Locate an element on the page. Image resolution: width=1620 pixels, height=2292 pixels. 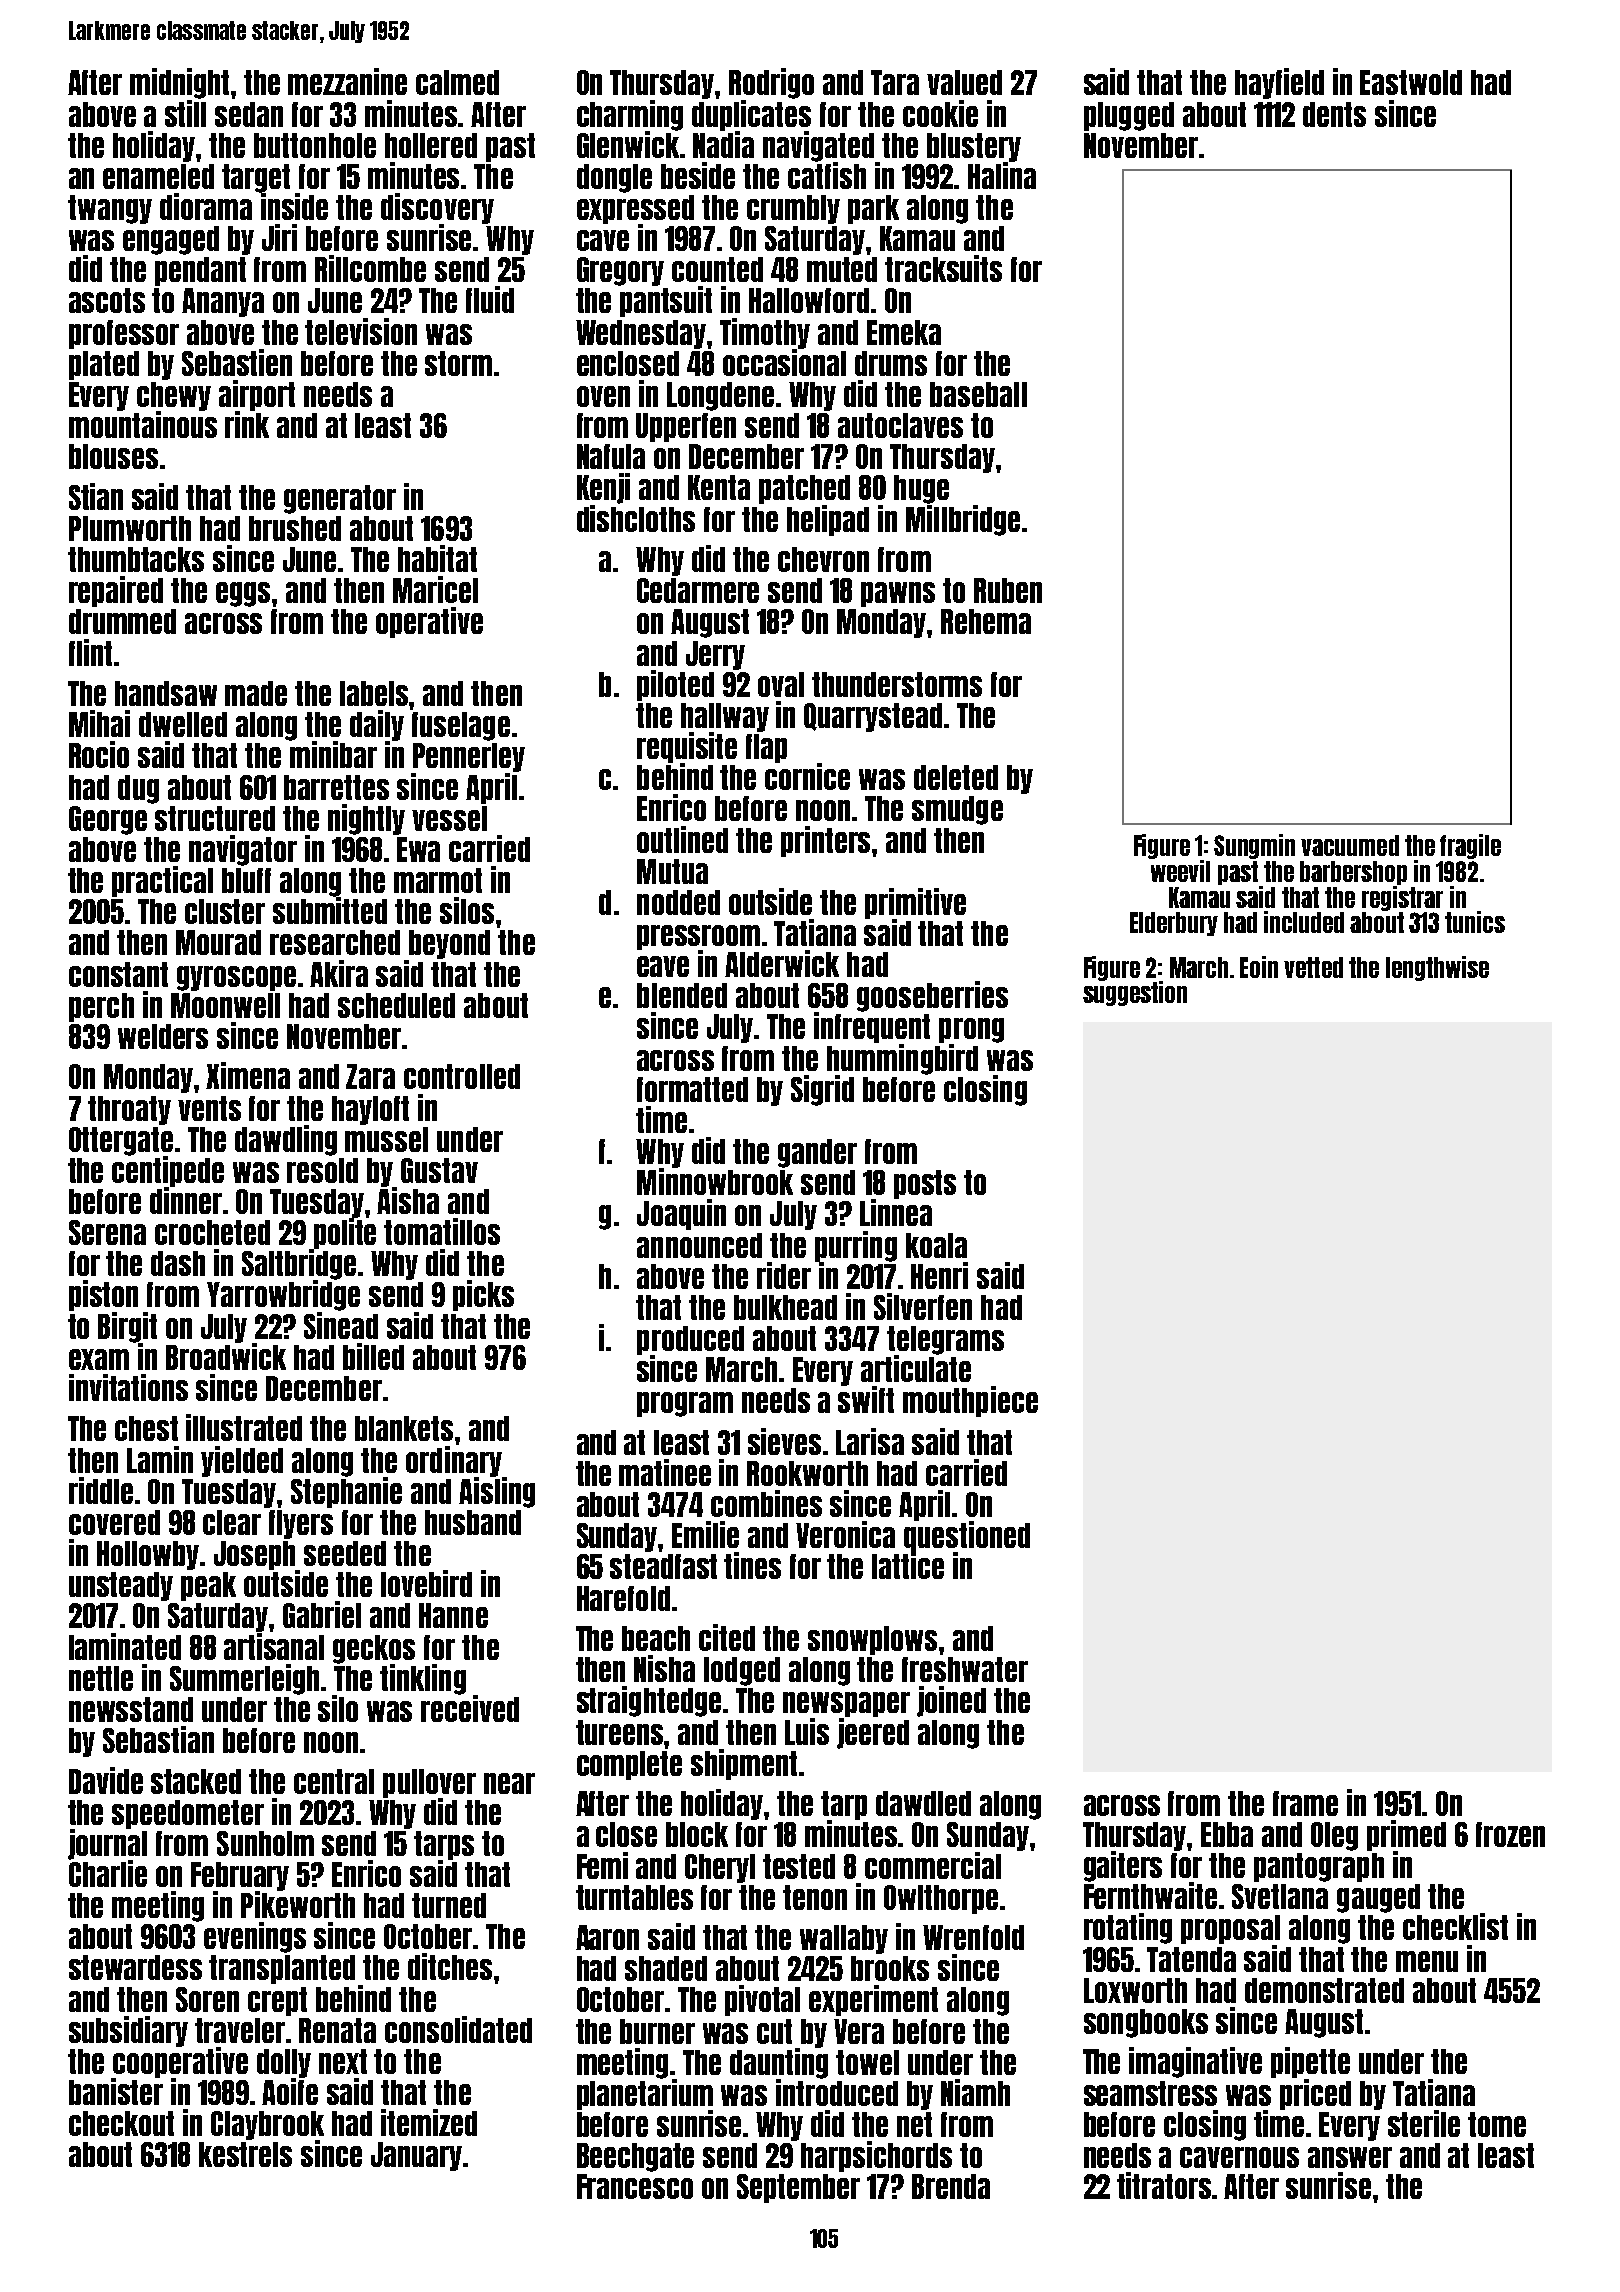
frozen is located at coordinates (1510, 1834).
